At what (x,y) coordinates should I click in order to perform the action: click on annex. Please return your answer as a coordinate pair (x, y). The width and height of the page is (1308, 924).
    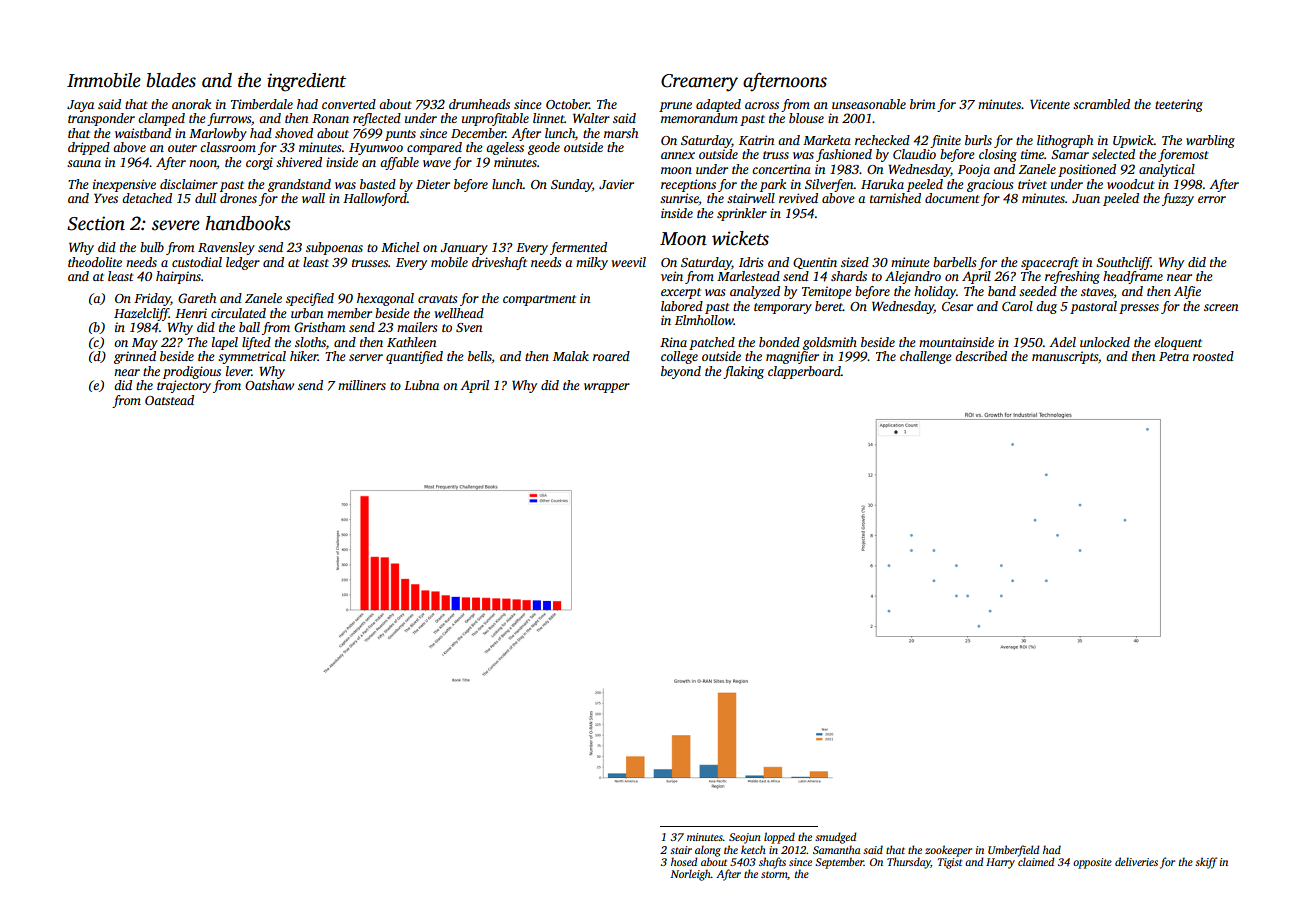
    Looking at the image, I should click on (678, 155).
